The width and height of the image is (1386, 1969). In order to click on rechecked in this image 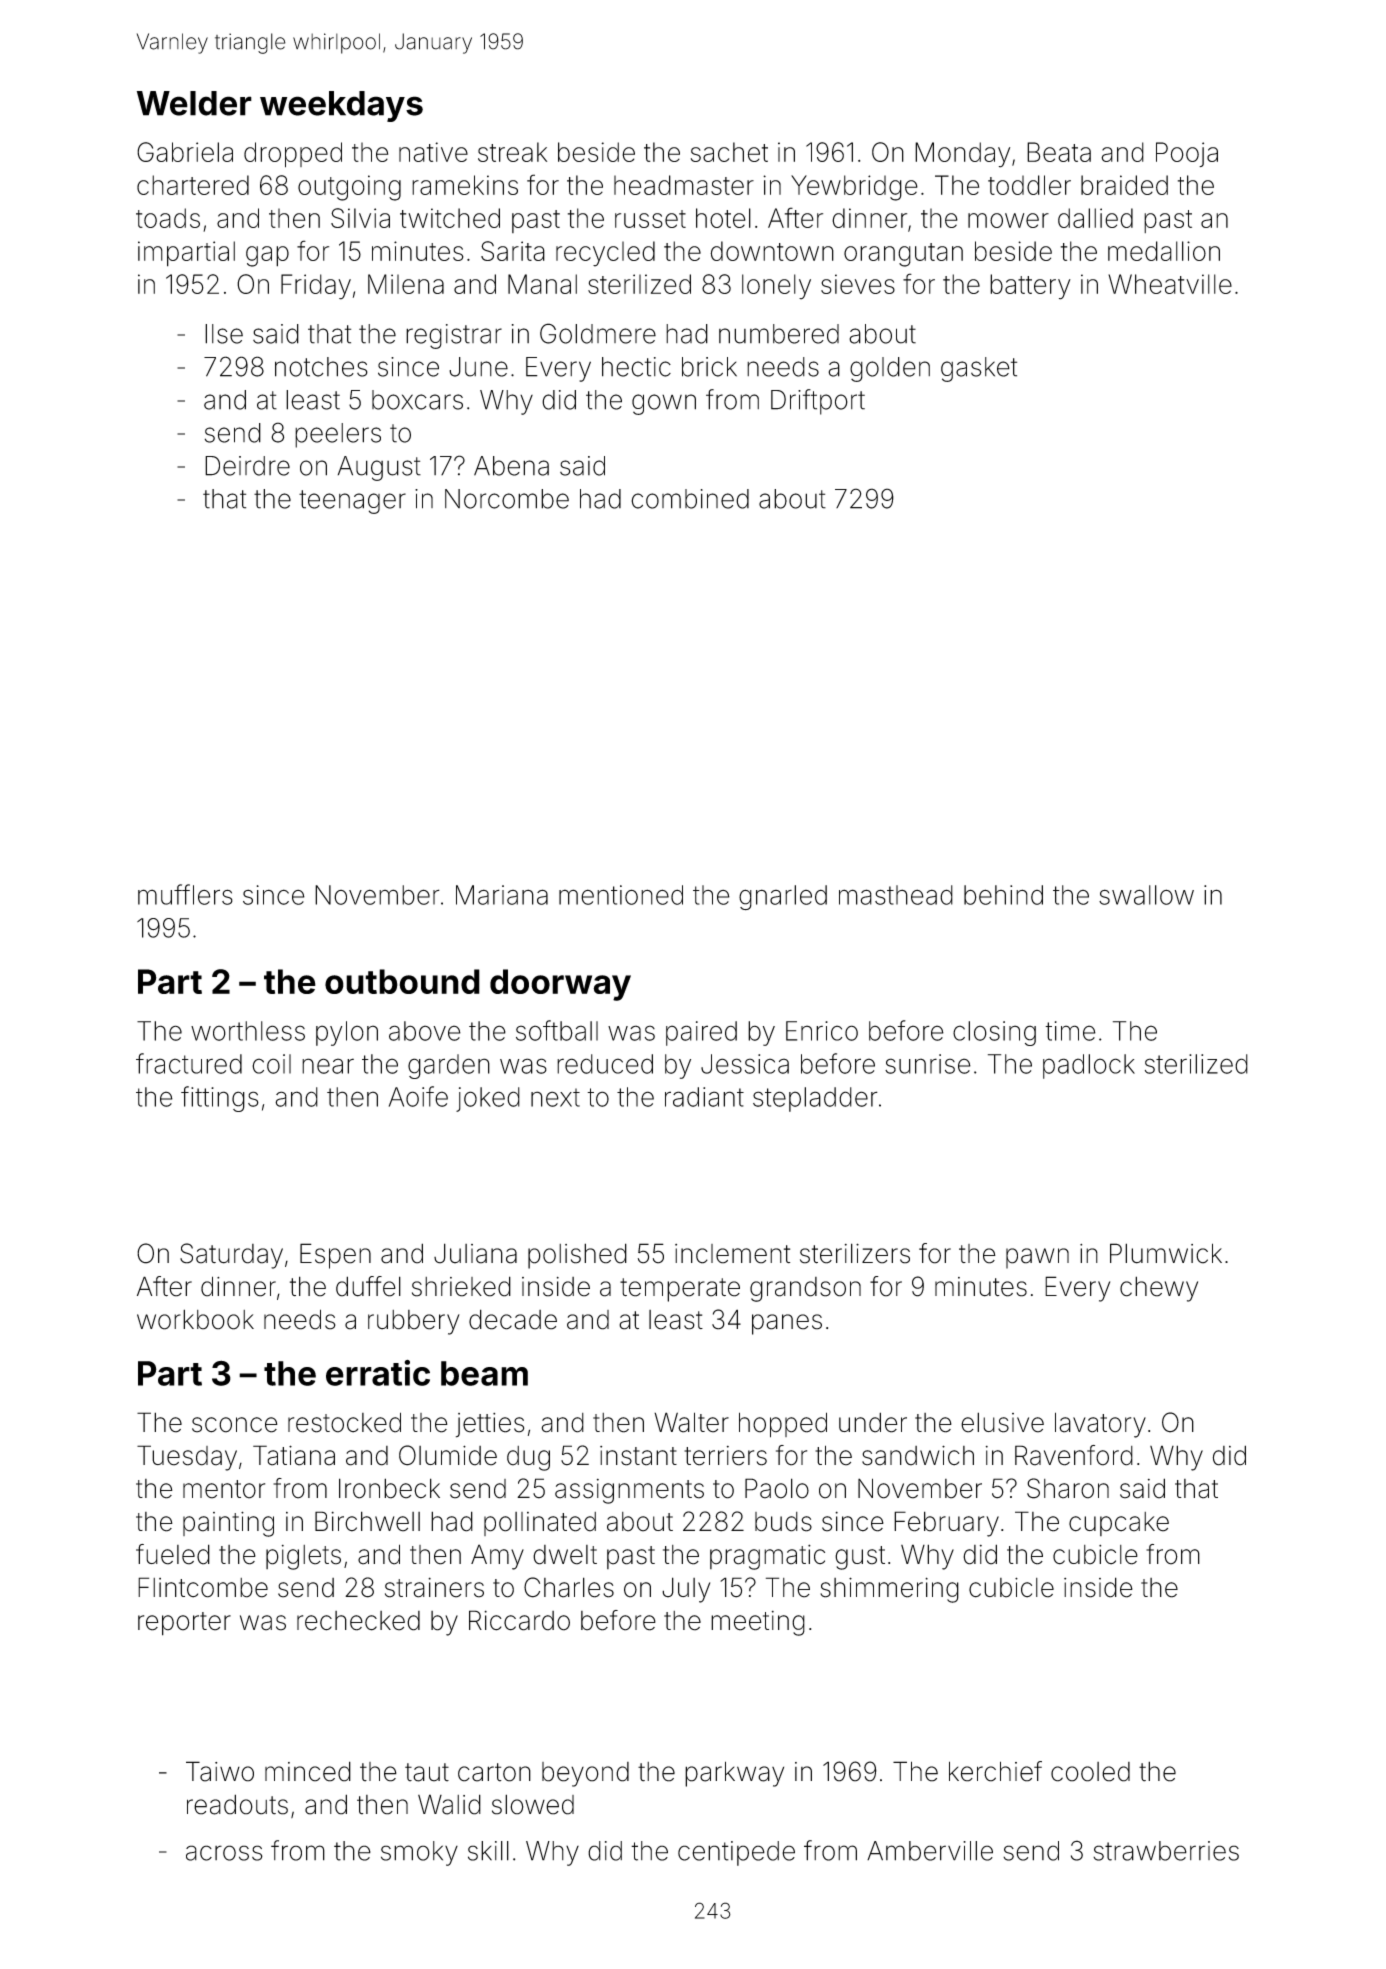, I will do `click(358, 1621)`.
